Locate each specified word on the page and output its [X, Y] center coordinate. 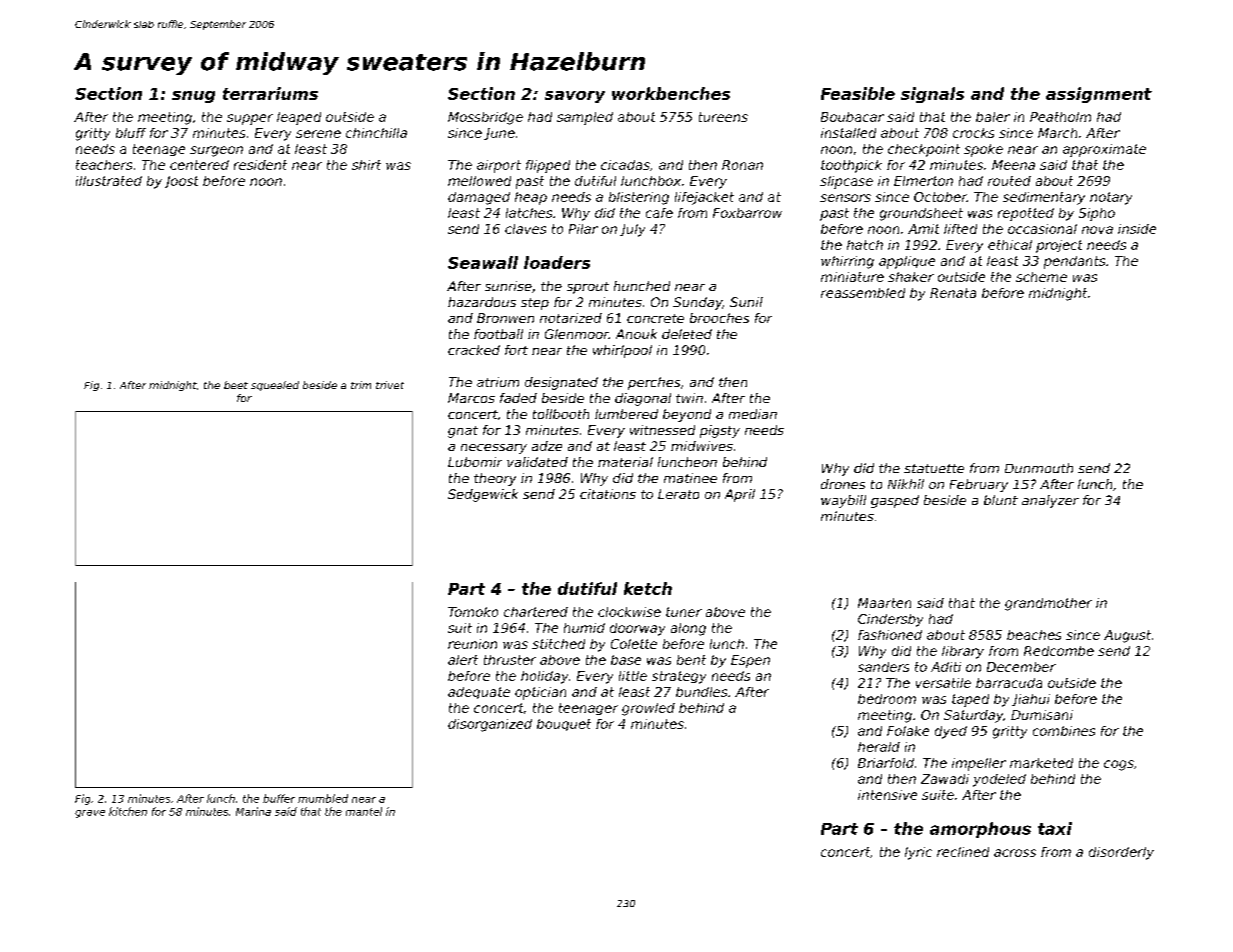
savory [575, 97]
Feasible [858, 93]
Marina [253, 811]
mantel [364, 811]
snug [193, 97]
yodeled [999, 780]
